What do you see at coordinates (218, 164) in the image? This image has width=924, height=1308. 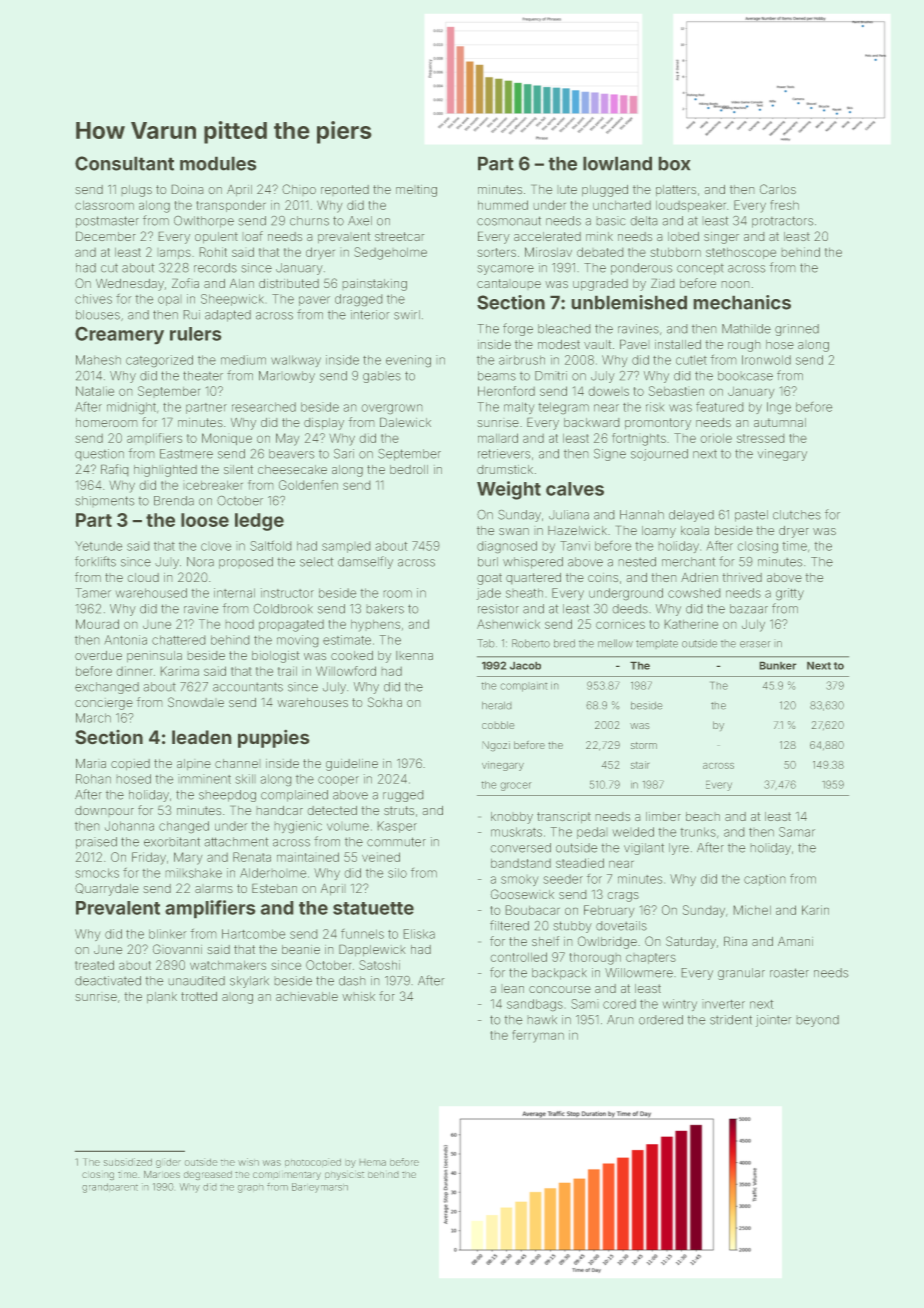 I see `modules` at bounding box center [218, 164].
